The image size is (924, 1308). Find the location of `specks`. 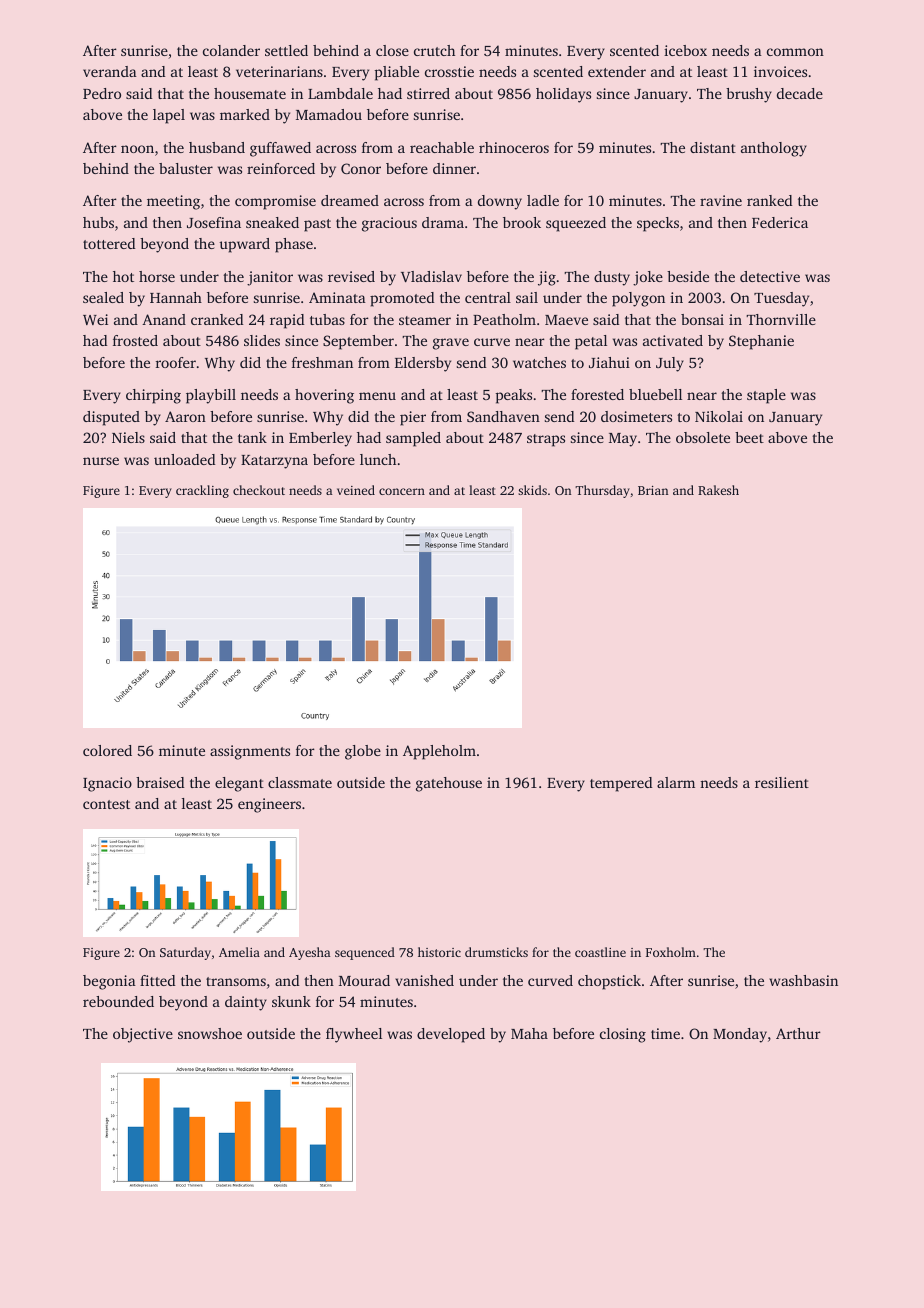

specks is located at coordinates (658, 224).
